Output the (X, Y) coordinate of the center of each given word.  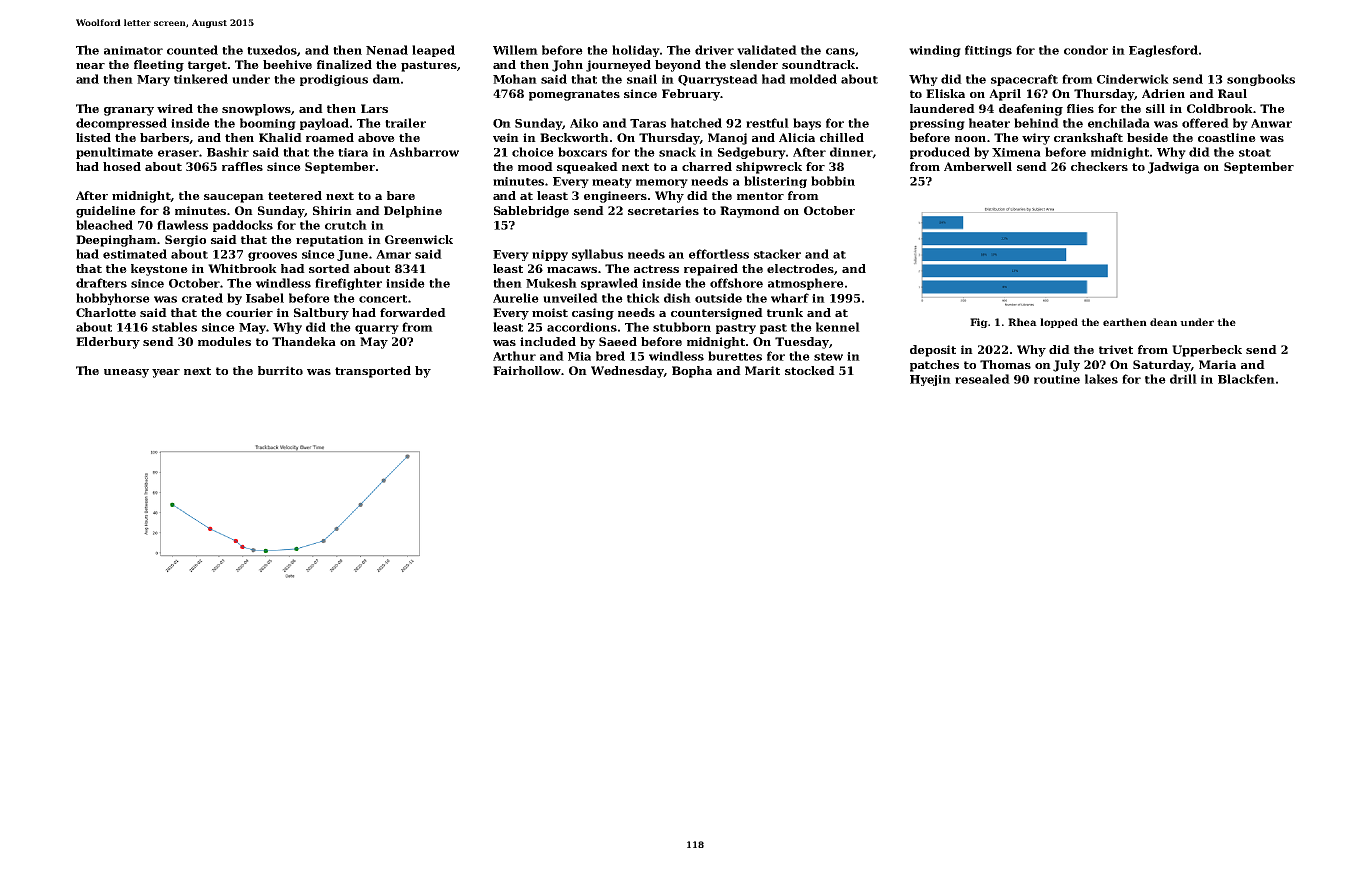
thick (643, 298)
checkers (1099, 166)
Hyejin (930, 380)
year (166, 373)
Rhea (1022, 322)
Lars (374, 108)
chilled (842, 137)
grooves (272, 256)
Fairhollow (527, 370)
